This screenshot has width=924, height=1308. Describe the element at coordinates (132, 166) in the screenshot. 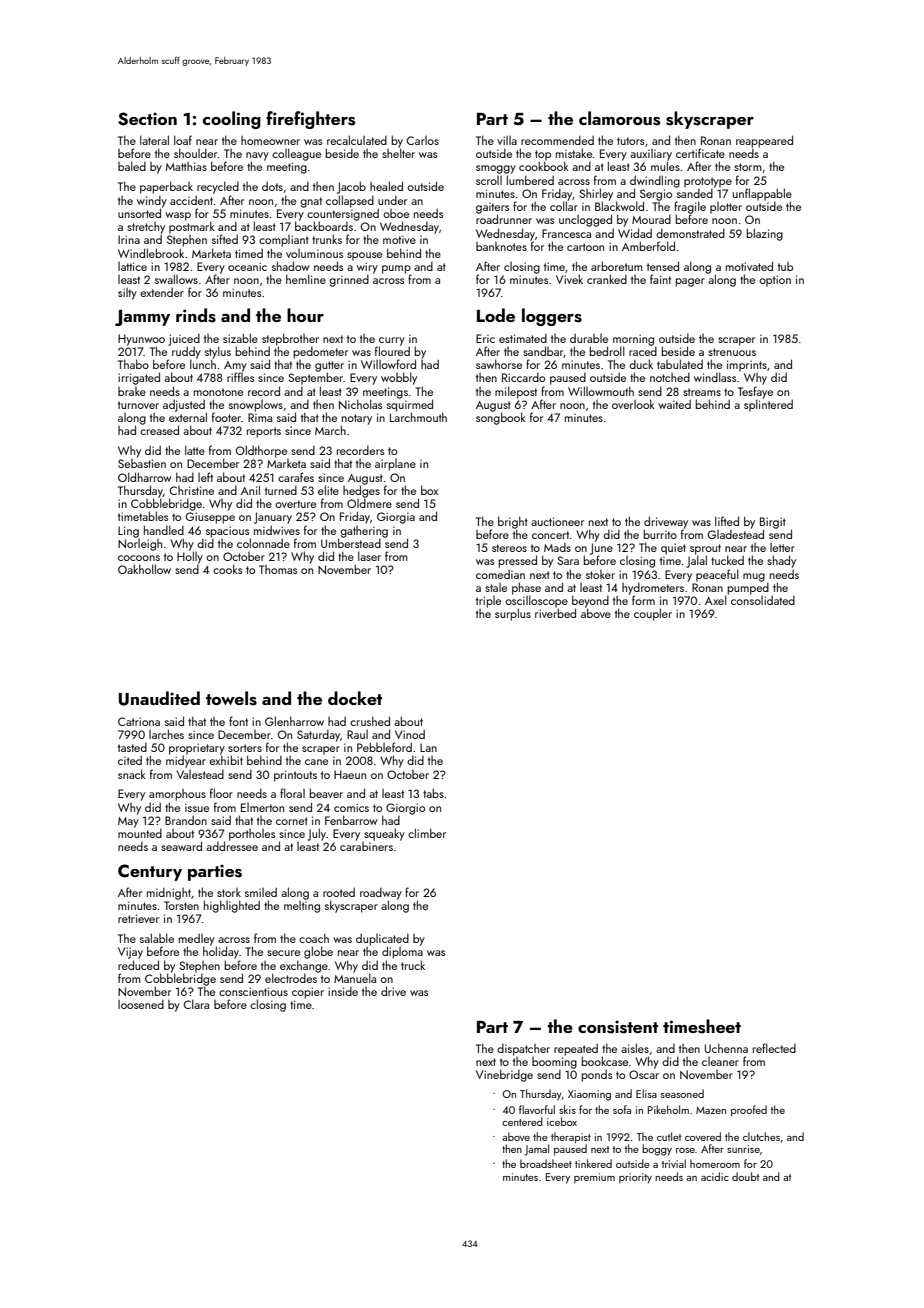

I see `baled` at that location.
